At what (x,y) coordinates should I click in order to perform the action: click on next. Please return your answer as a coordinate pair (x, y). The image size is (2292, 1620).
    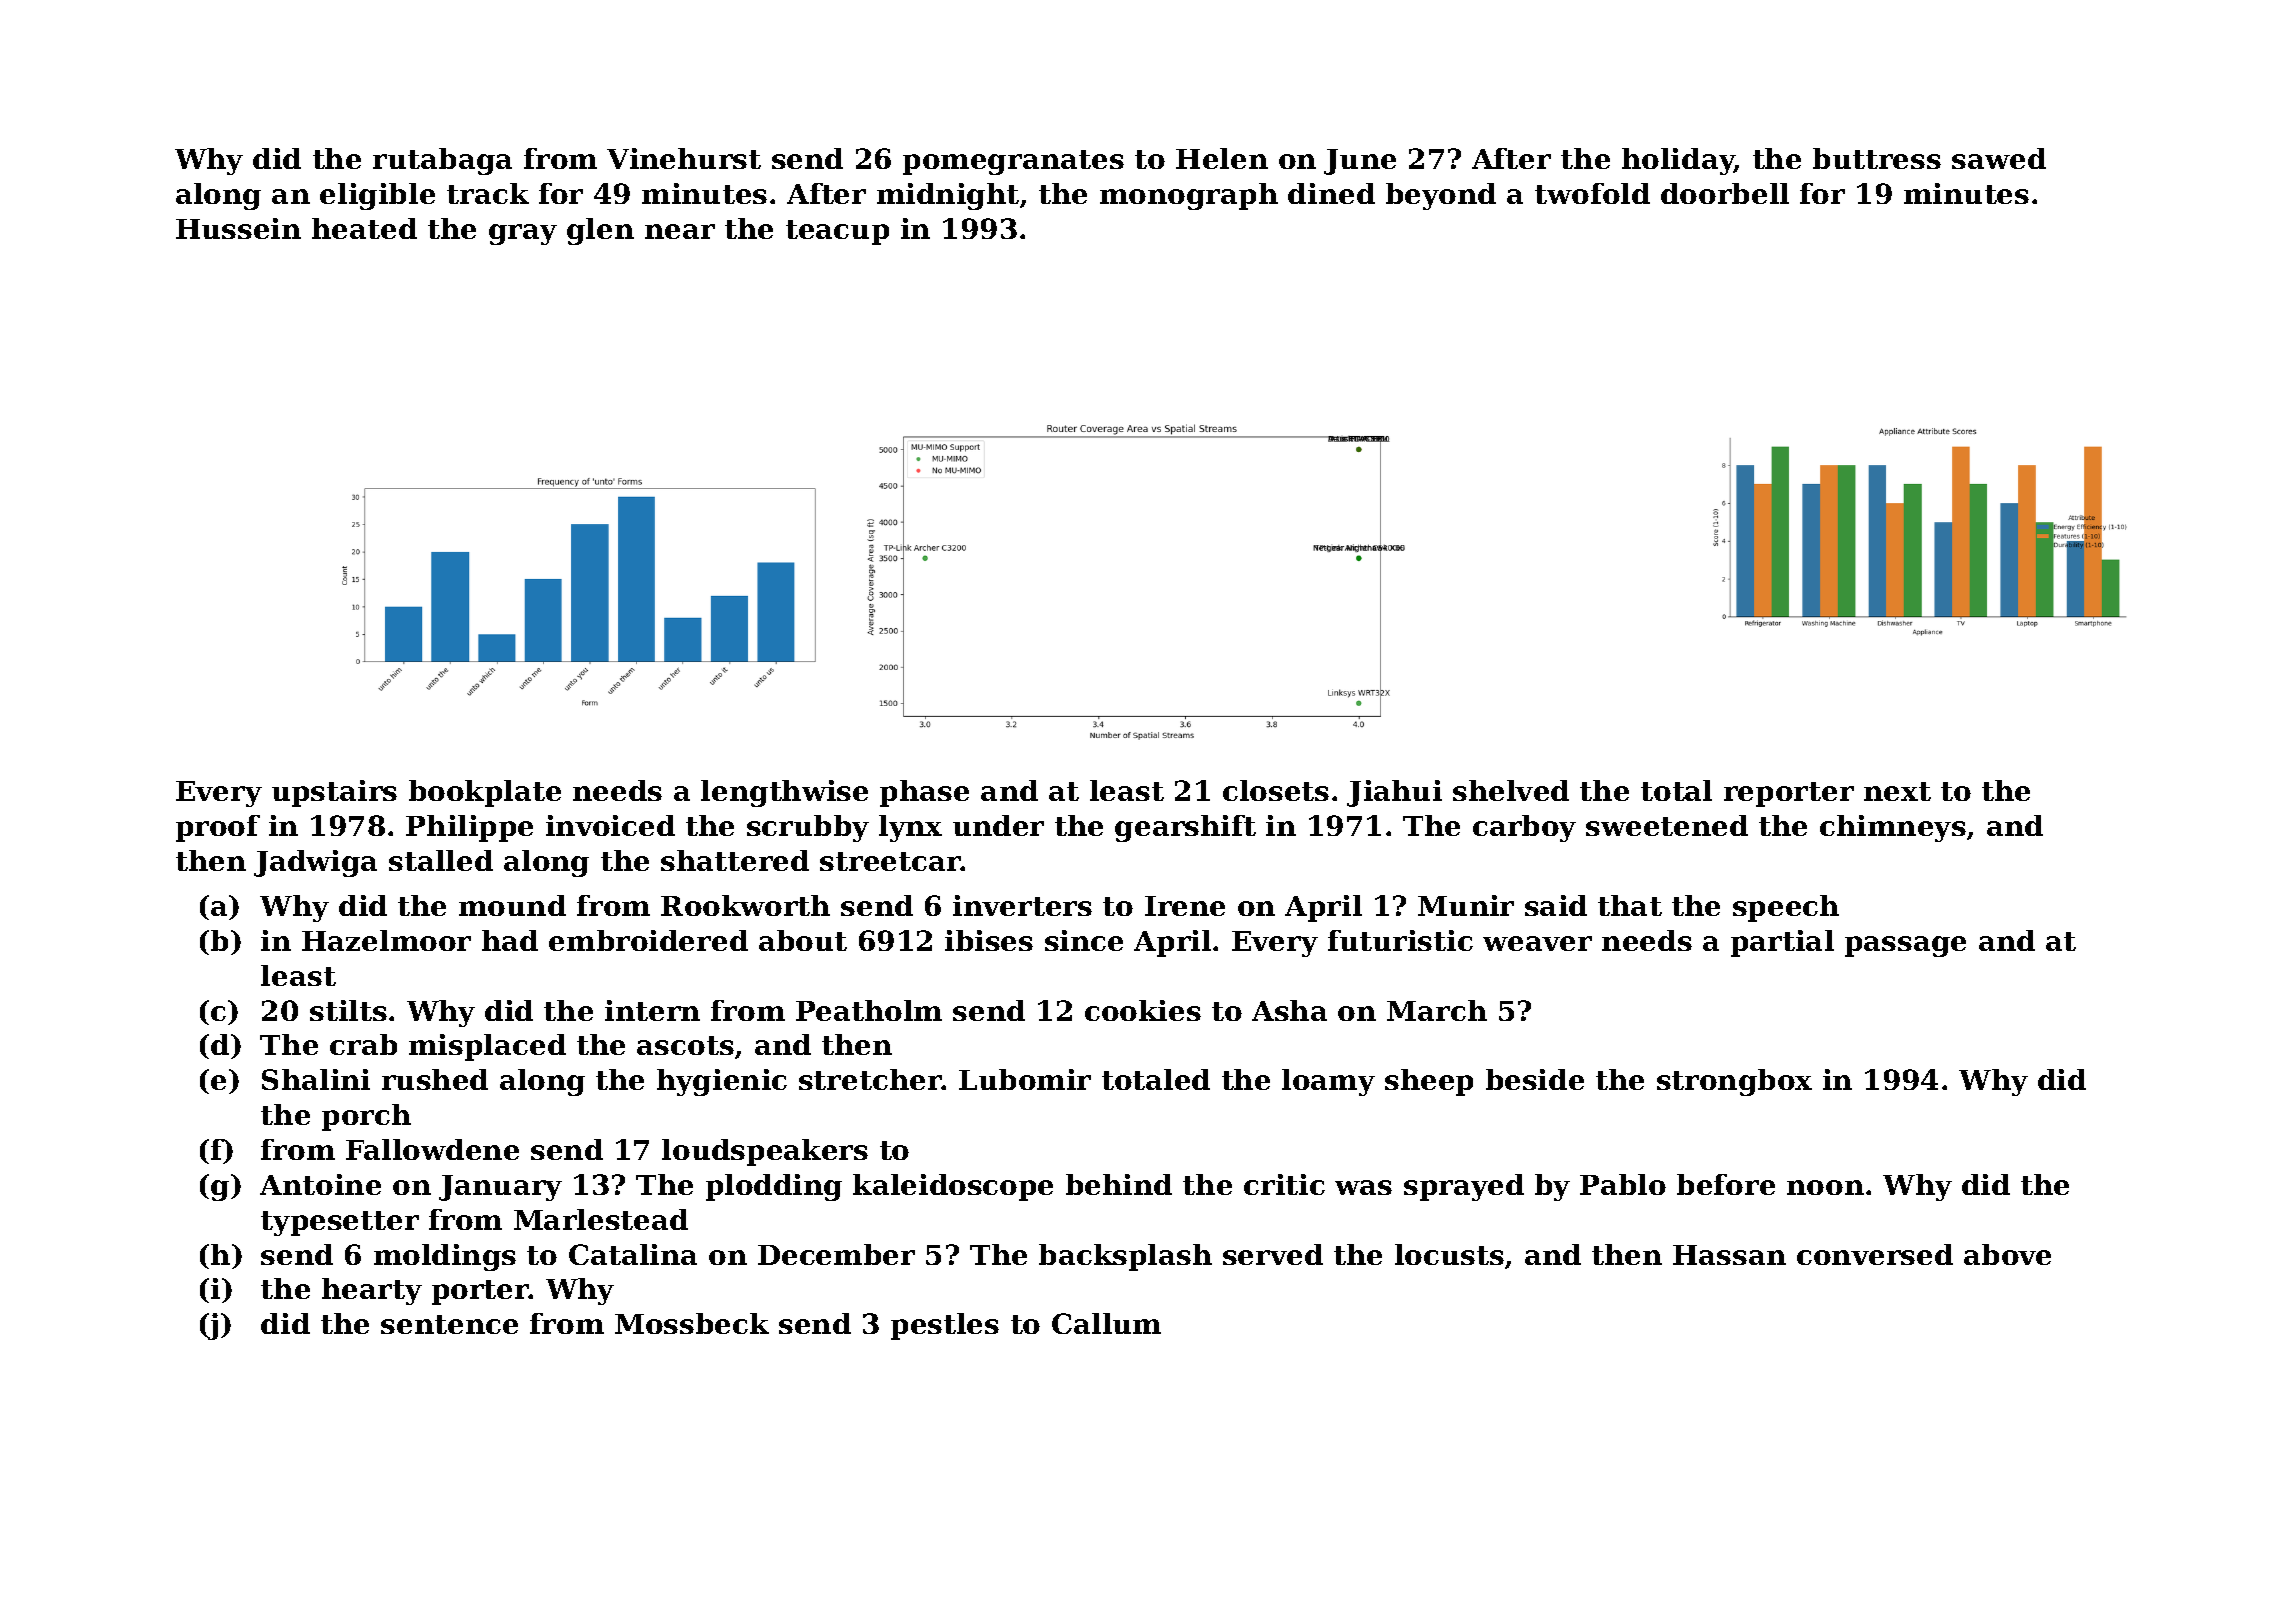
    Looking at the image, I should click on (1897, 791).
